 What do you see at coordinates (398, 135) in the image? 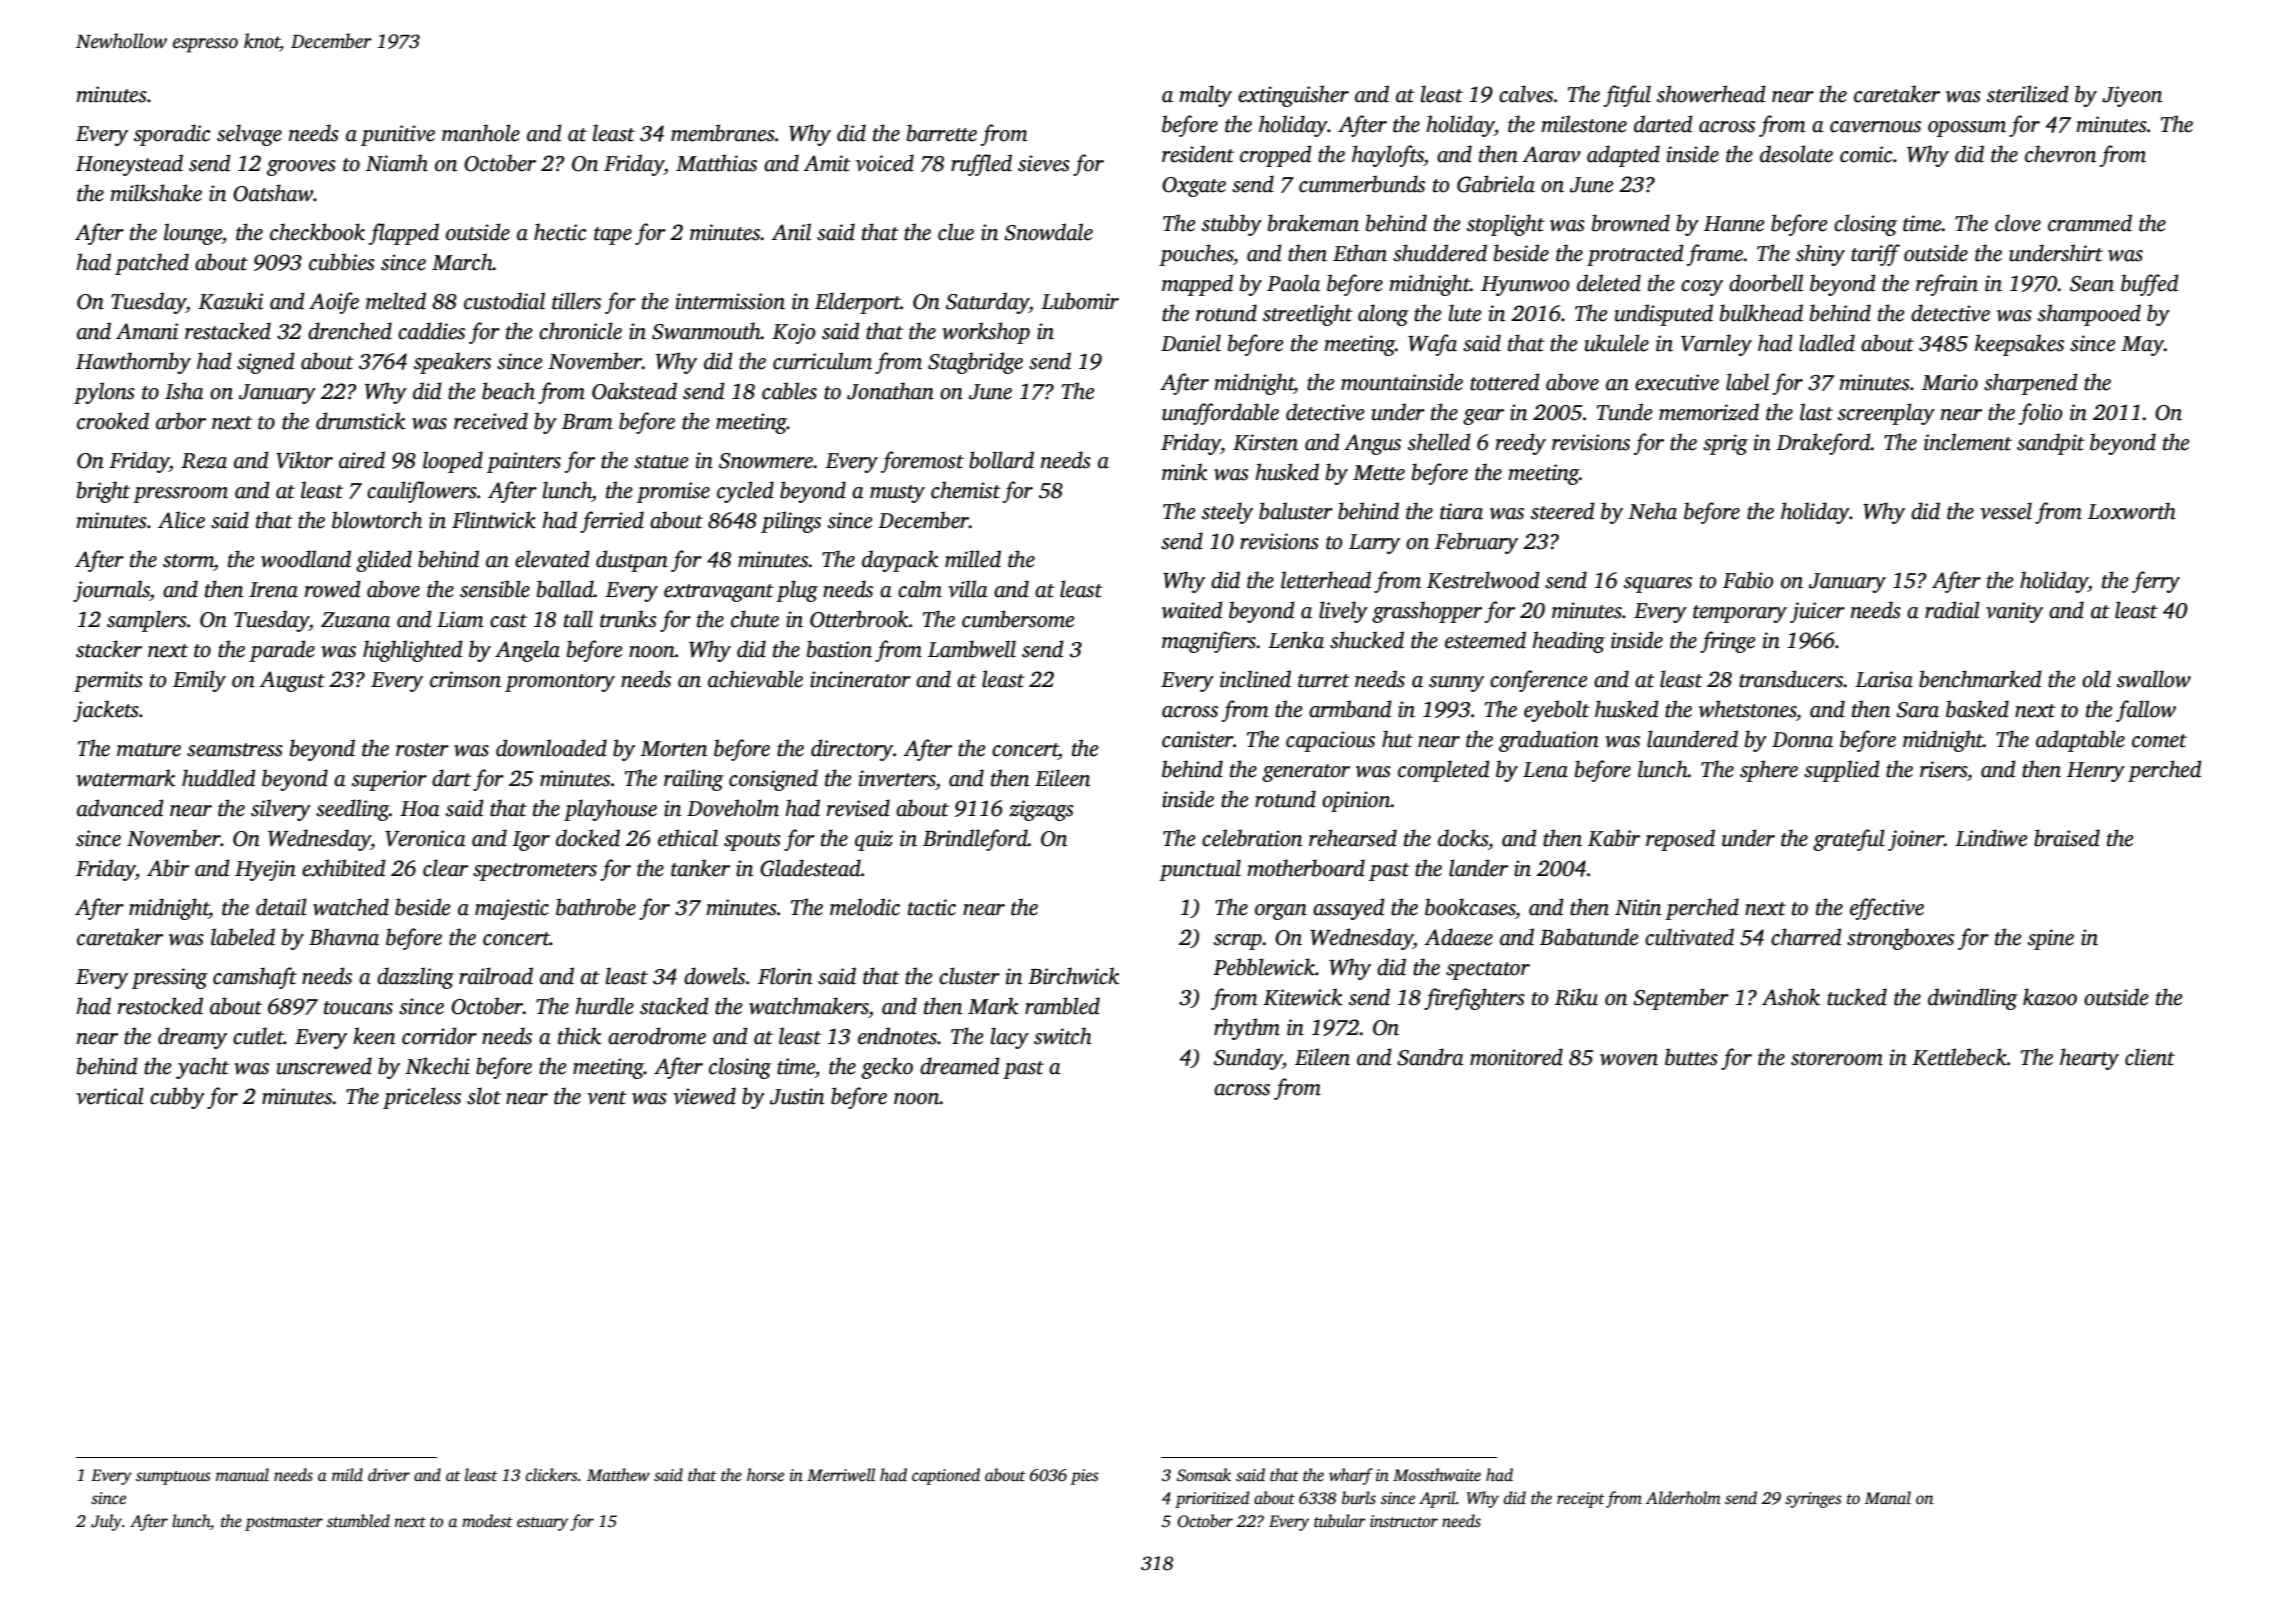
I see `punitive` at bounding box center [398, 135].
